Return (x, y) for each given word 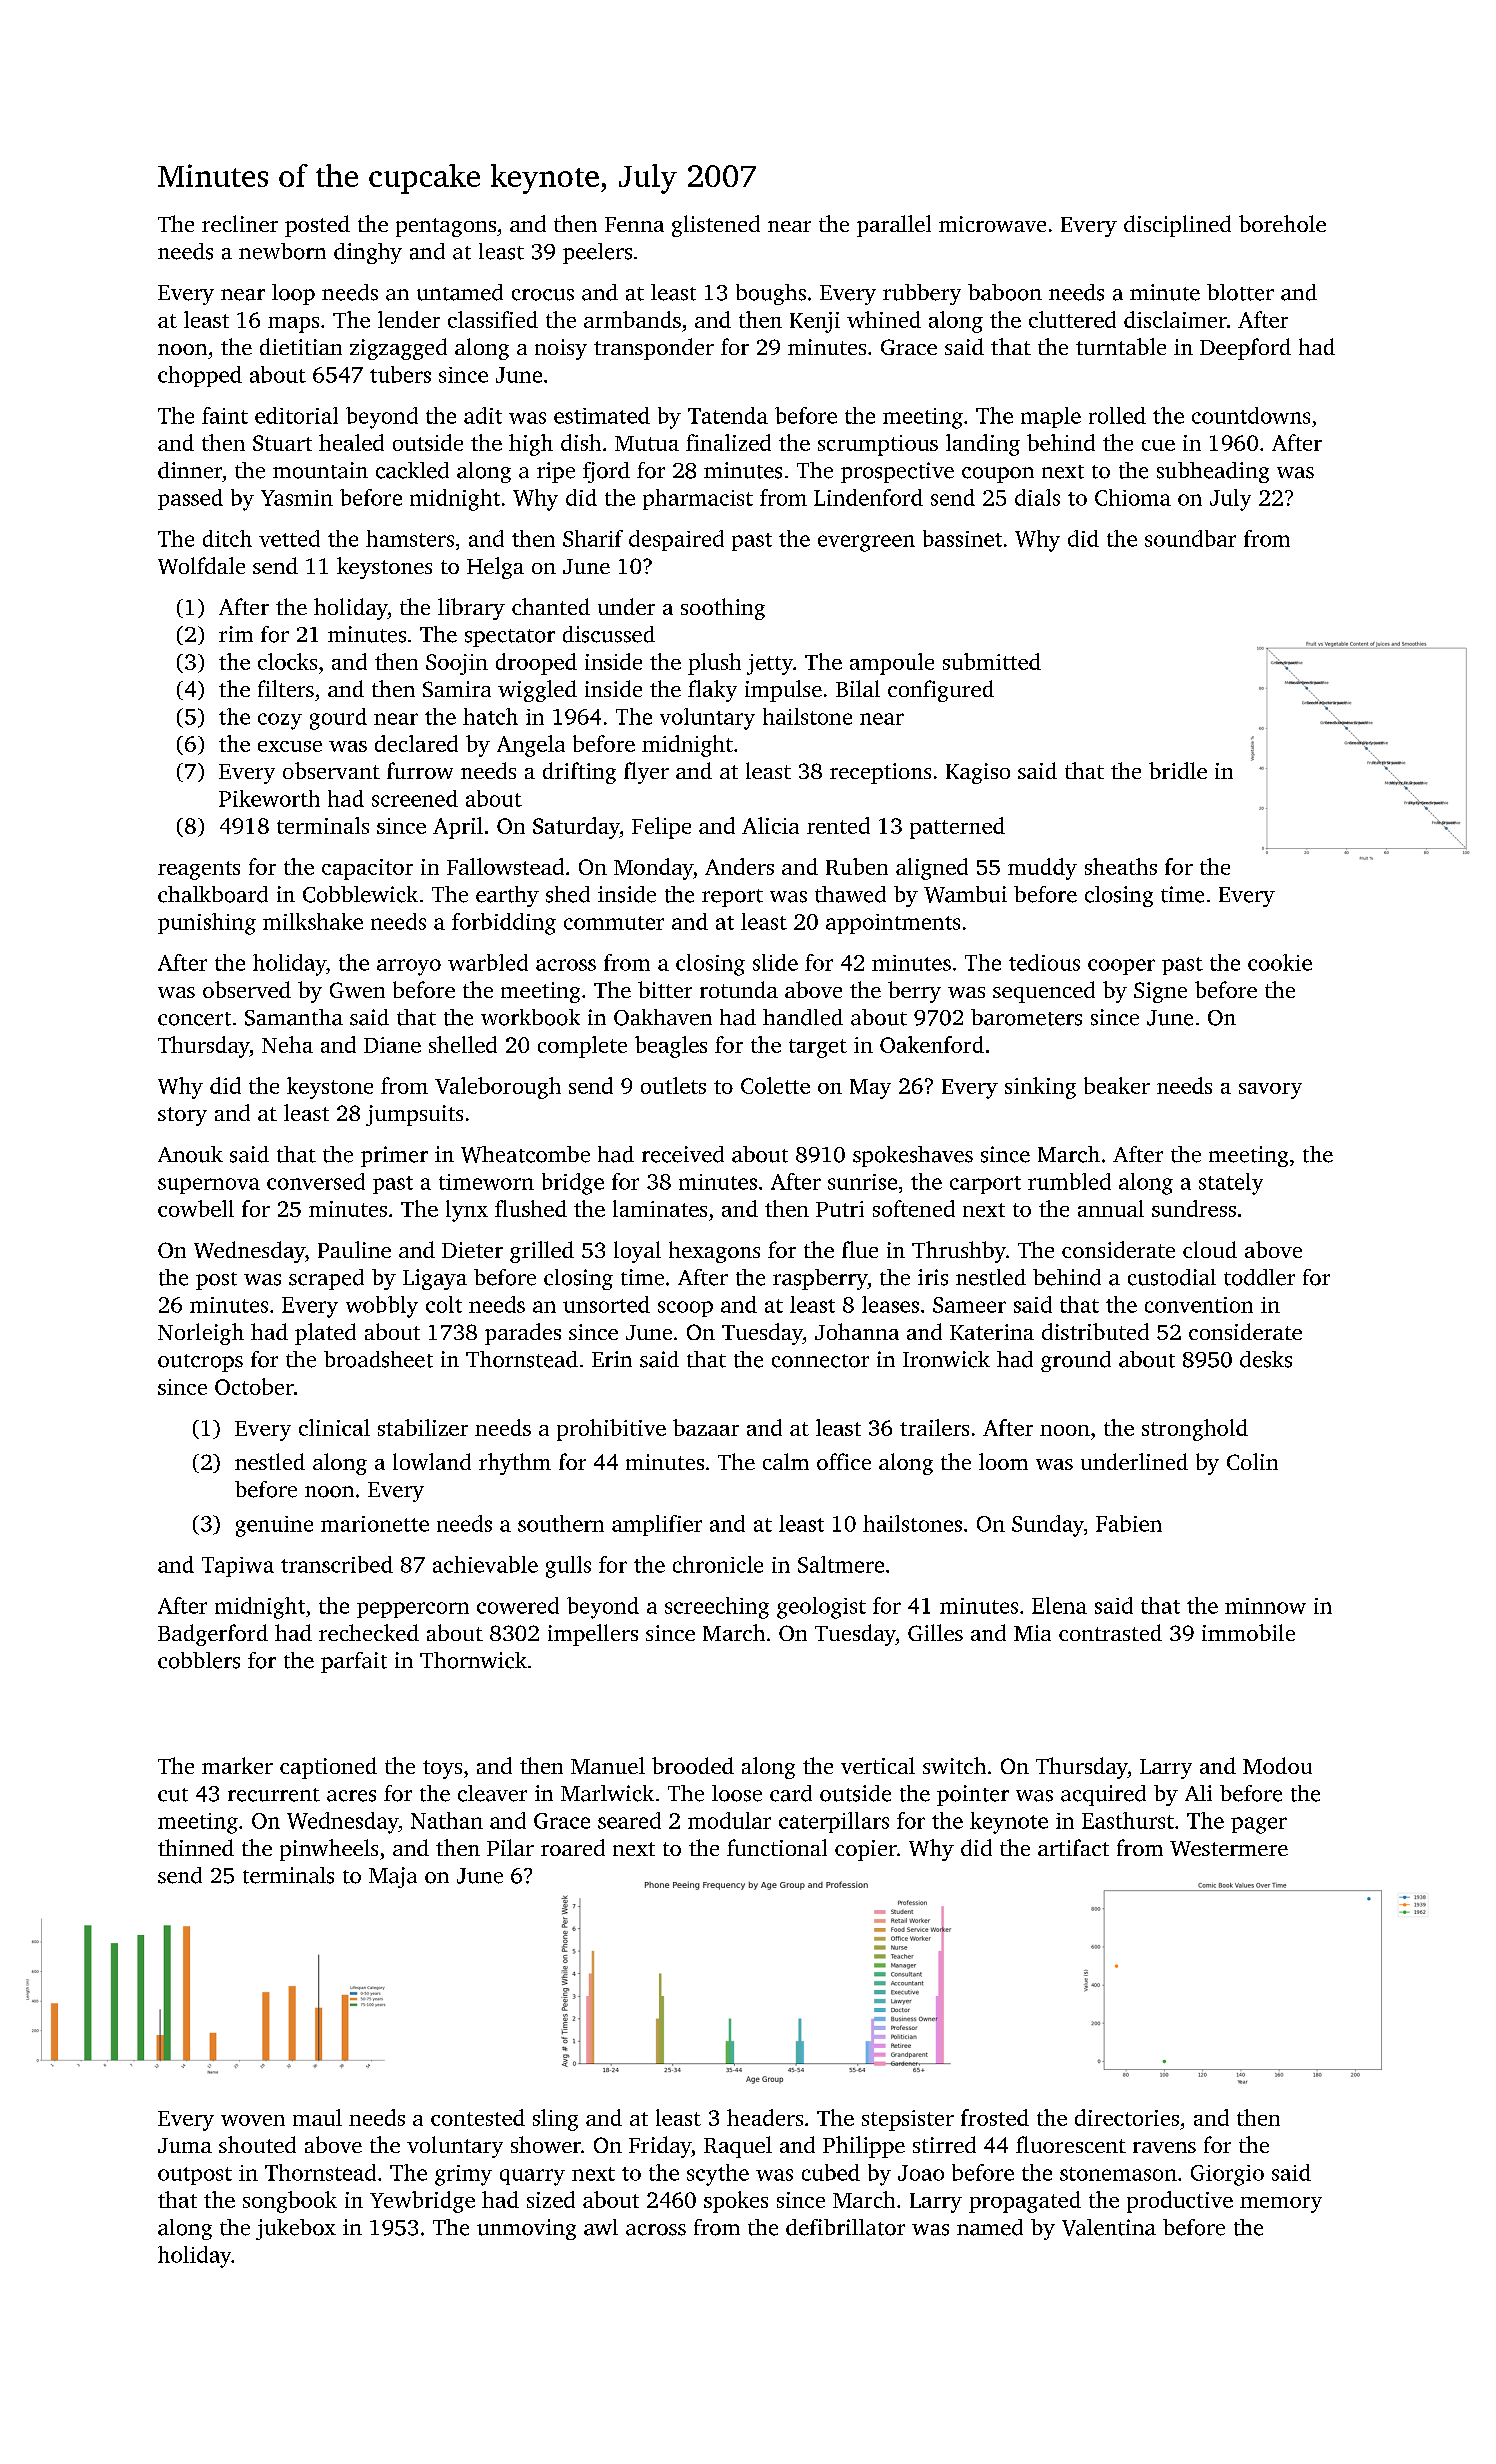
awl (601, 2227)
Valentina (1109, 2227)
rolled (1117, 415)
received (683, 1154)
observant (331, 770)
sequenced (1044, 992)
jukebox (296, 2229)
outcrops (200, 1363)
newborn (282, 251)
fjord (606, 472)
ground (1076, 1361)
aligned (932, 869)
